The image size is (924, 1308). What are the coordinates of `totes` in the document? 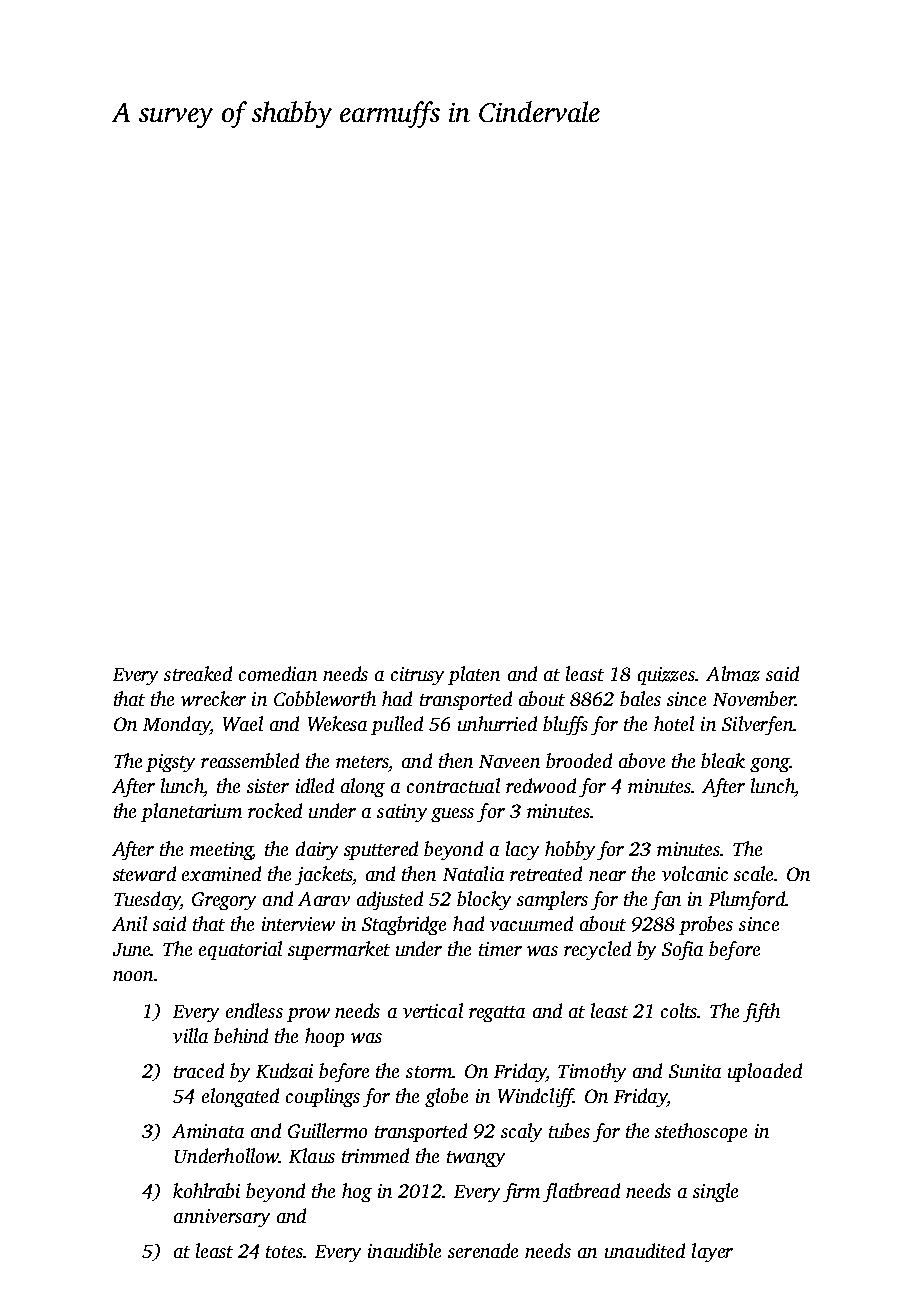 It's located at (285, 1252).
